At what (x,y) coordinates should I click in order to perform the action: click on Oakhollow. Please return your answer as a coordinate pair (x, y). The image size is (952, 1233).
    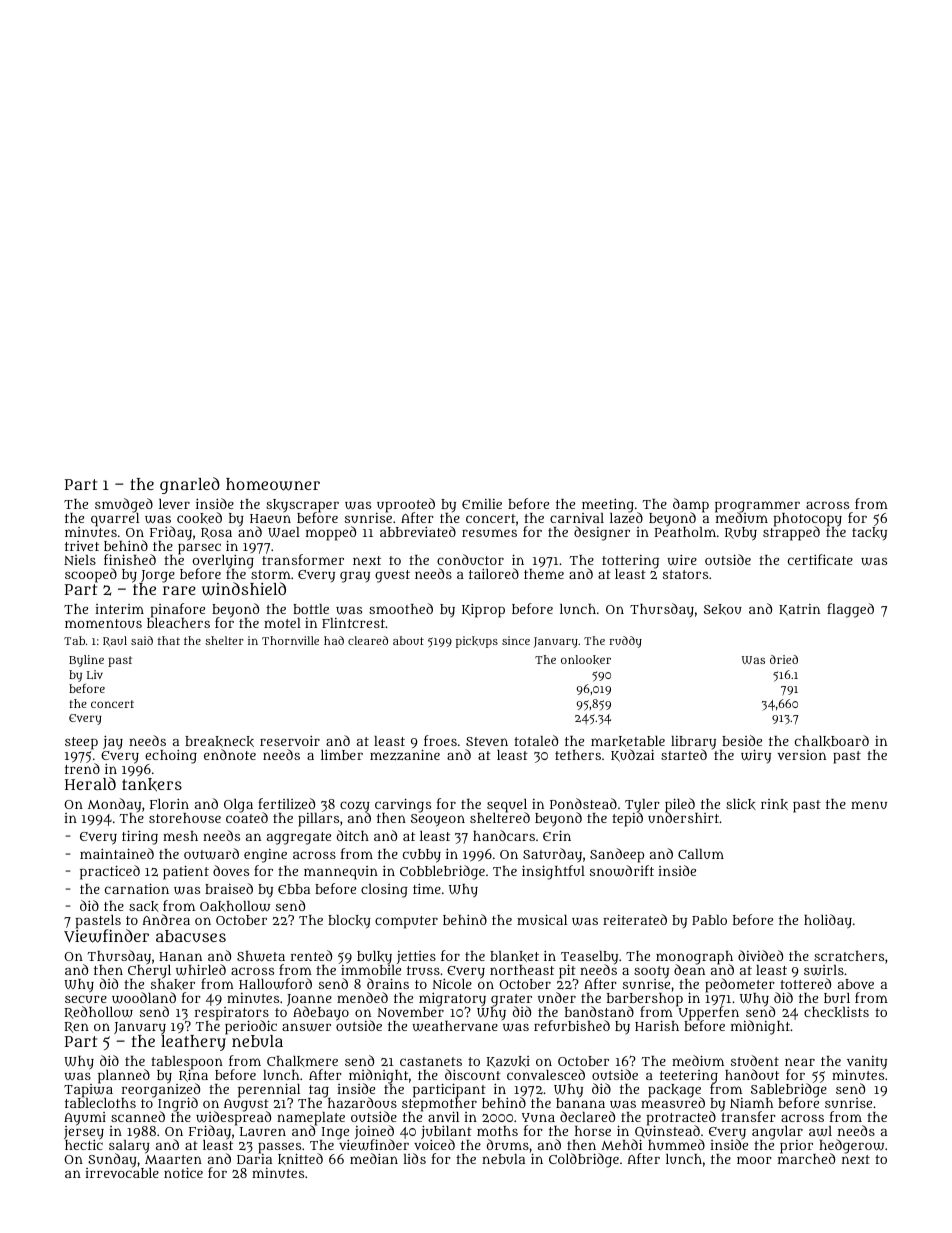
    Looking at the image, I should click on (235, 906).
